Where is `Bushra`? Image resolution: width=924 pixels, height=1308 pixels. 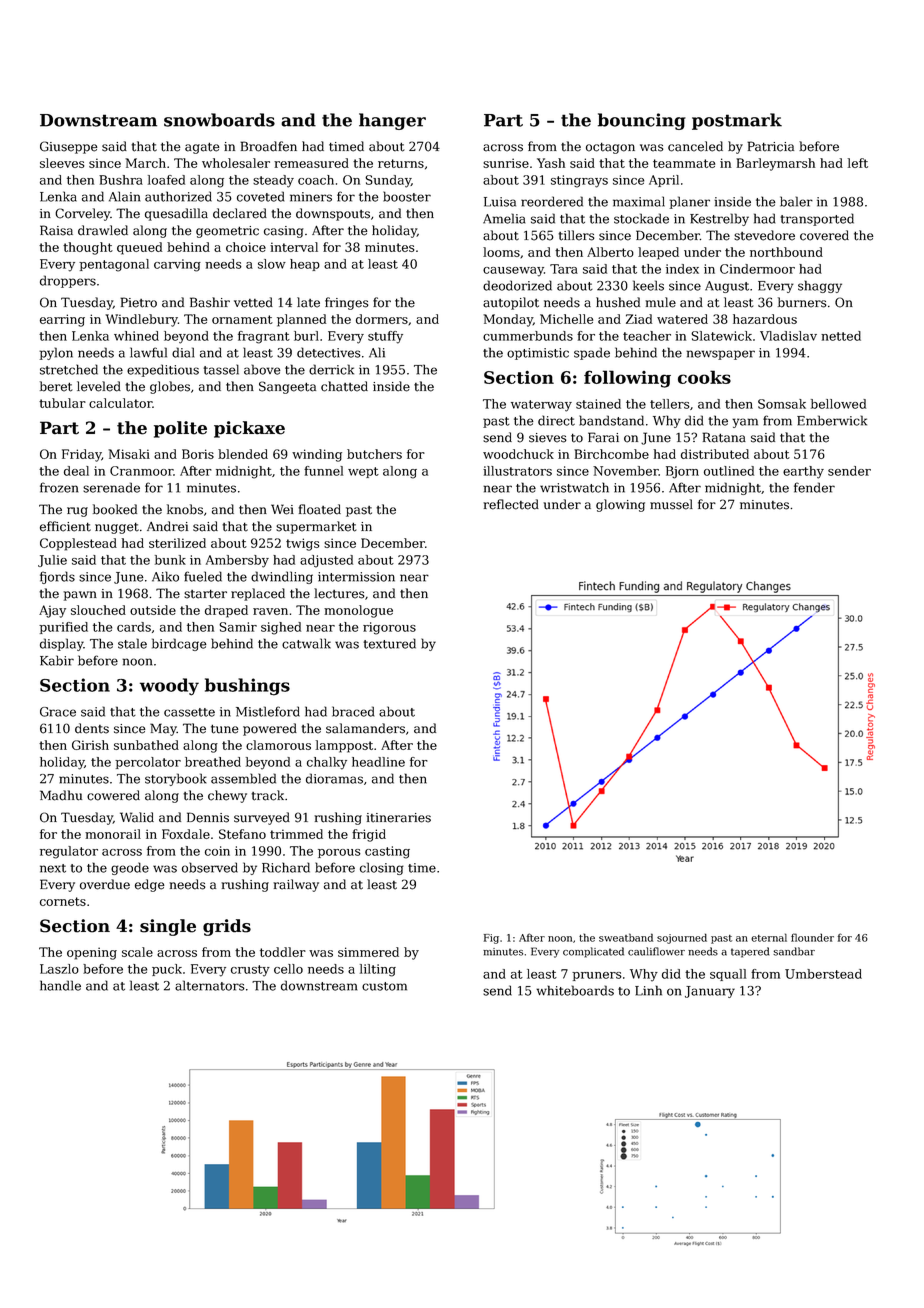 Bushra is located at coordinates (121, 180).
